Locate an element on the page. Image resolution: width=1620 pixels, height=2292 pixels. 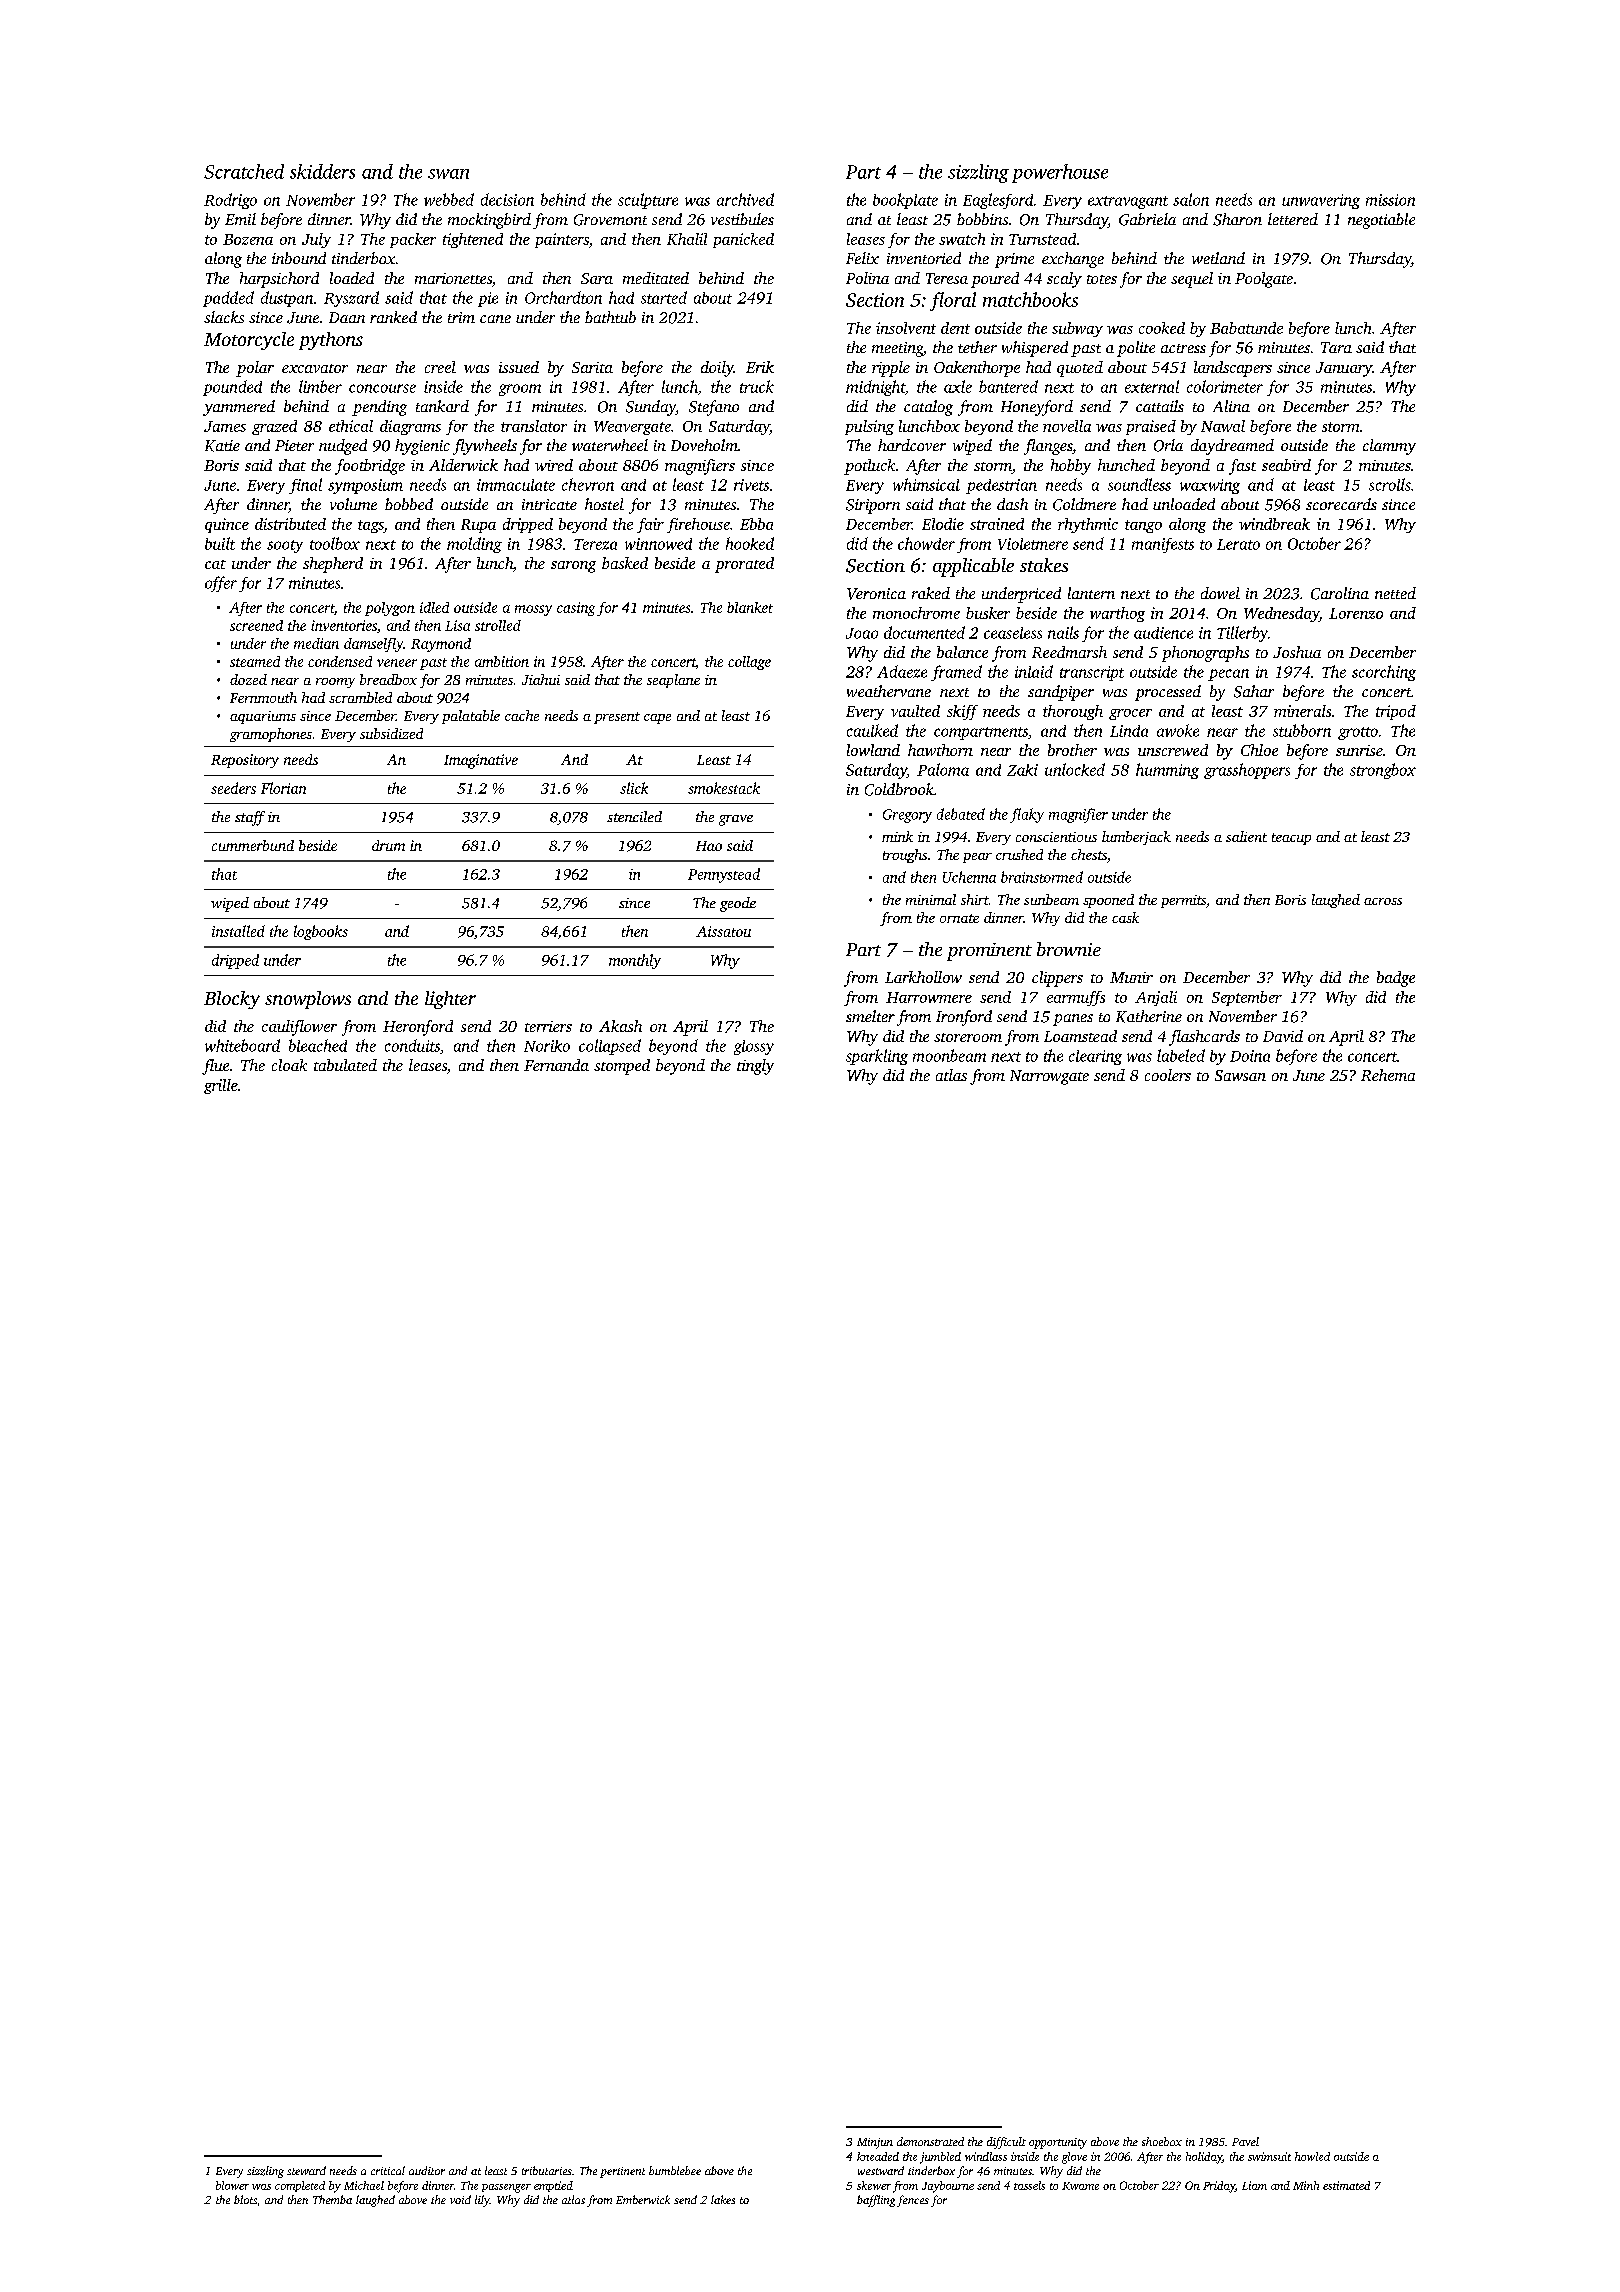
steward is located at coordinates (306, 2170).
